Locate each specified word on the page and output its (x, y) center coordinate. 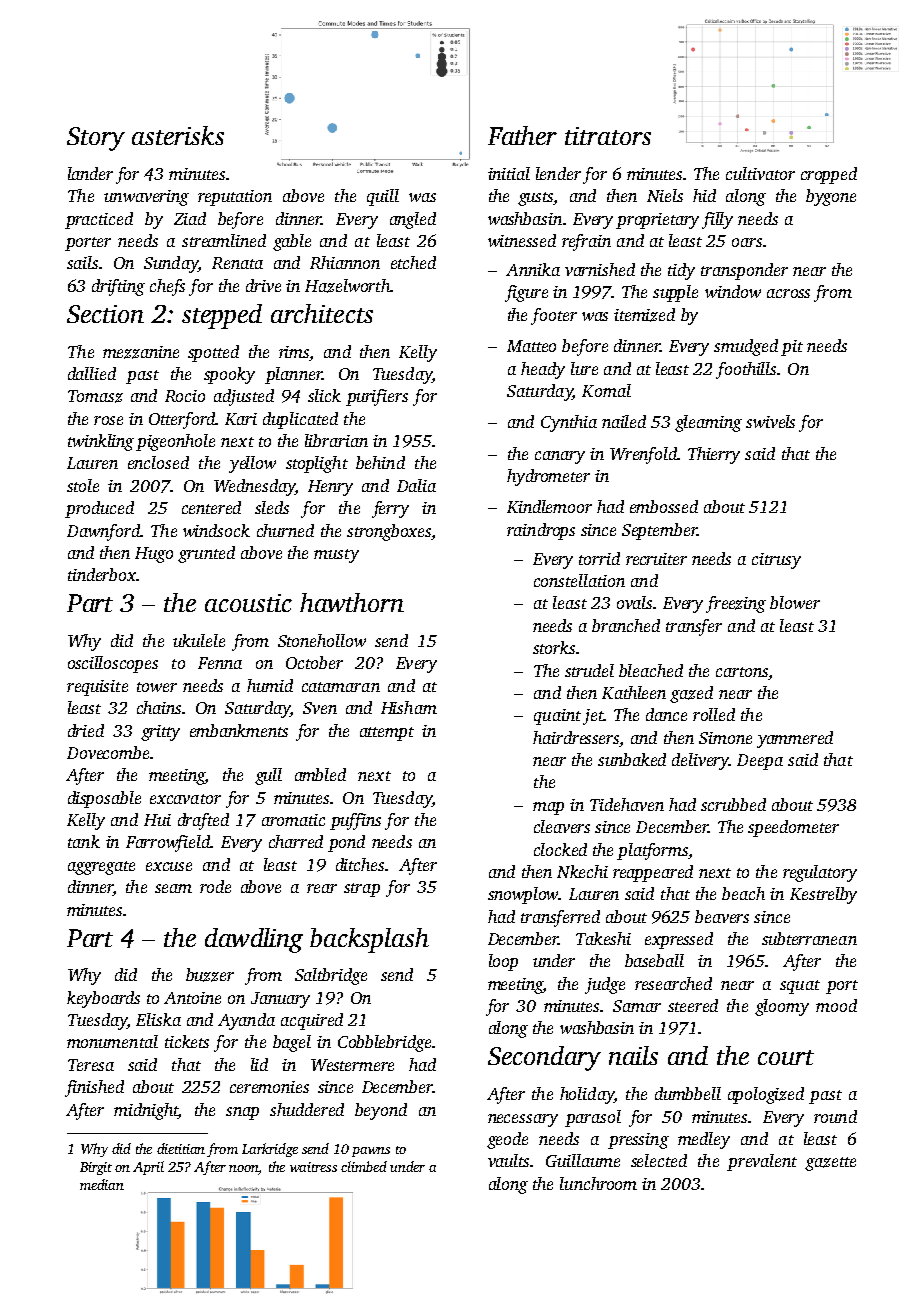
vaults (508, 1160)
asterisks (178, 135)
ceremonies (269, 1087)
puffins (355, 821)
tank (84, 841)
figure (526, 293)
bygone (831, 197)
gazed (691, 694)
